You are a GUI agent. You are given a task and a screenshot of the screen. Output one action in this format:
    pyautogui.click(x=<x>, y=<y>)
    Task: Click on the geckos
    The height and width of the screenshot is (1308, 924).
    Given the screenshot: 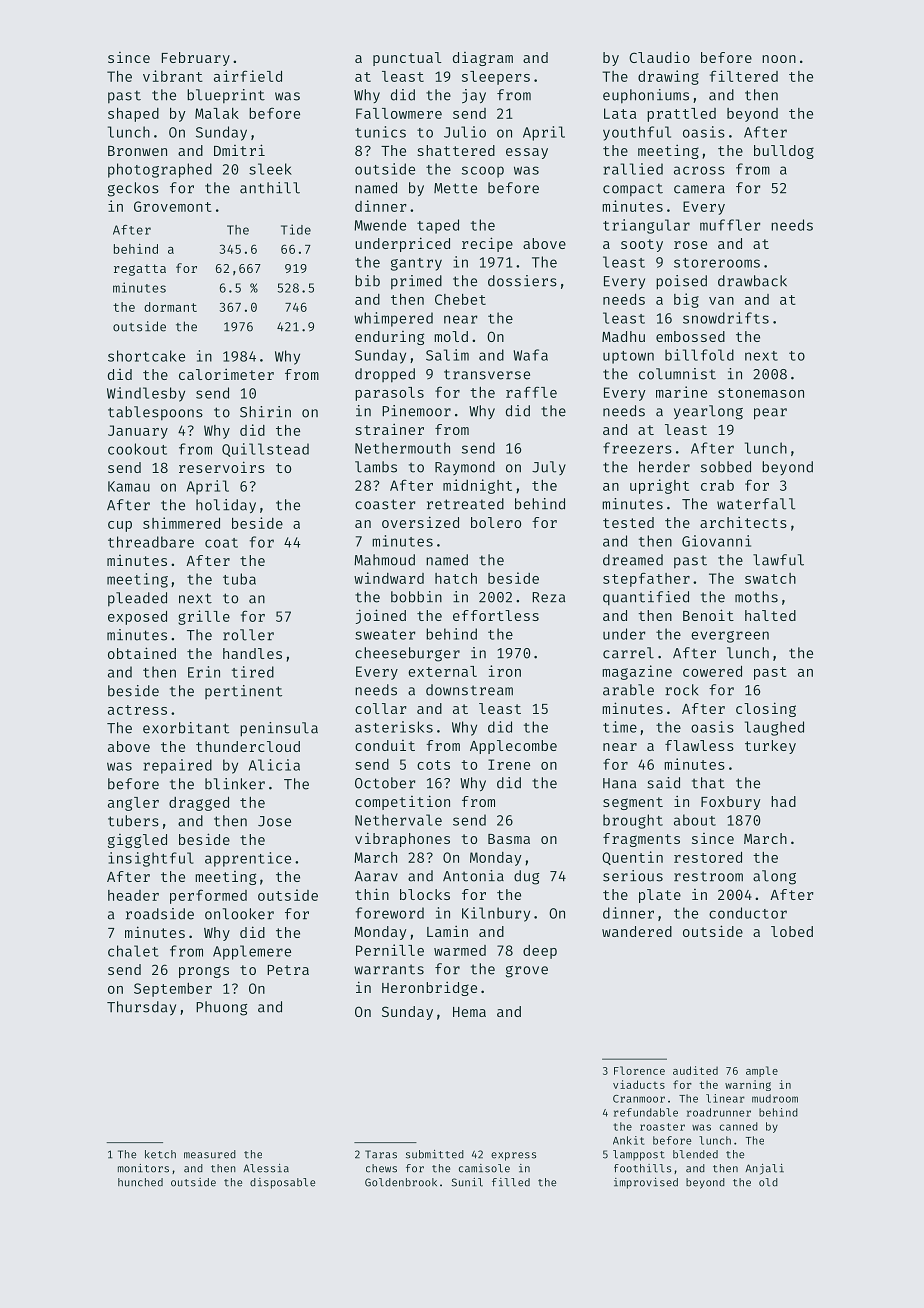 What is the action you would take?
    pyautogui.click(x=133, y=189)
